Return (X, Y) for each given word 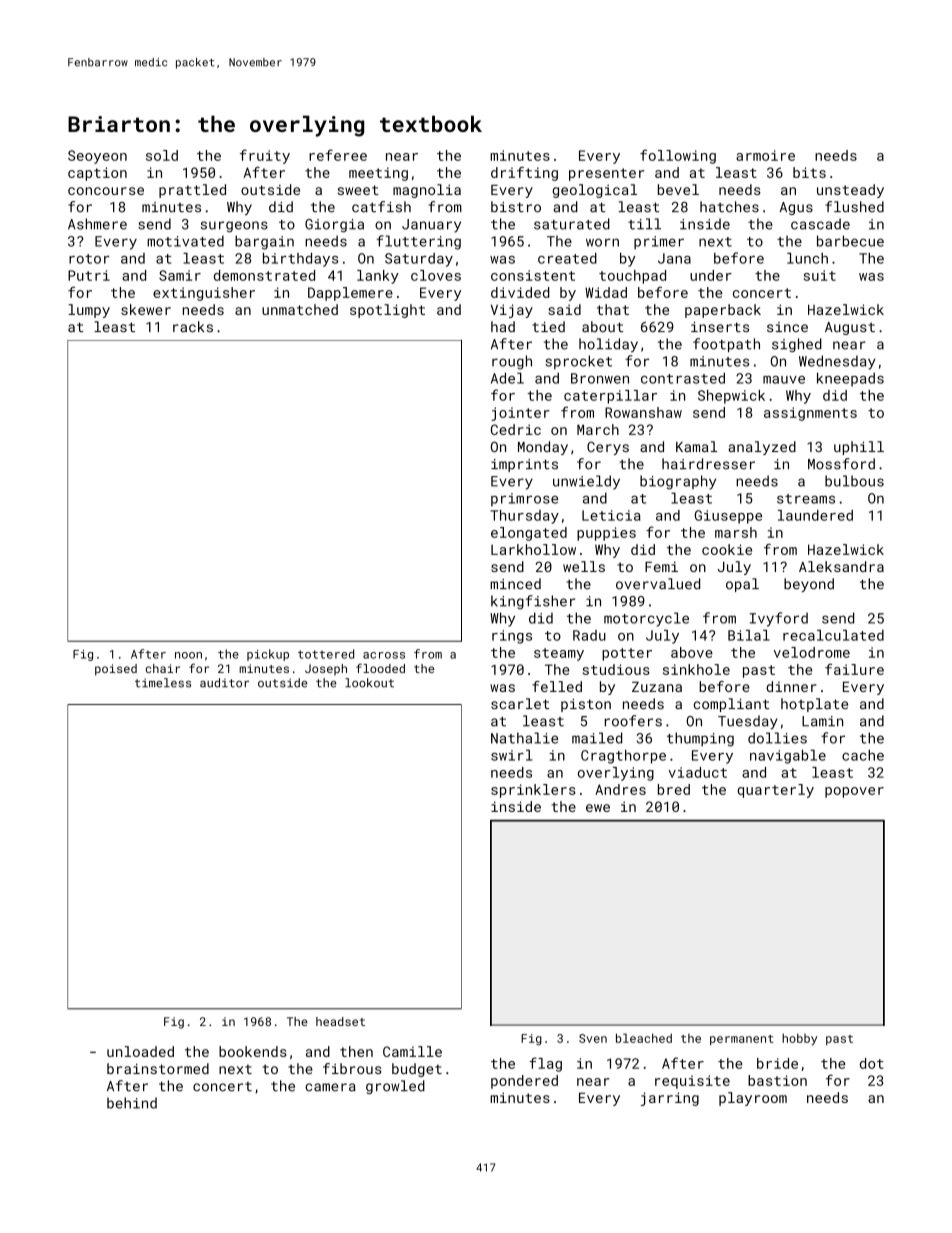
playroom (753, 1099)
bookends (253, 1051)
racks (193, 326)
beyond (809, 585)
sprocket (578, 362)
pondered (524, 1082)
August (850, 328)
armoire (765, 155)
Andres (620, 789)
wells (584, 566)
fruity (265, 156)
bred (674, 789)
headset (340, 1021)
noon (188, 655)
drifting (524, 174)
